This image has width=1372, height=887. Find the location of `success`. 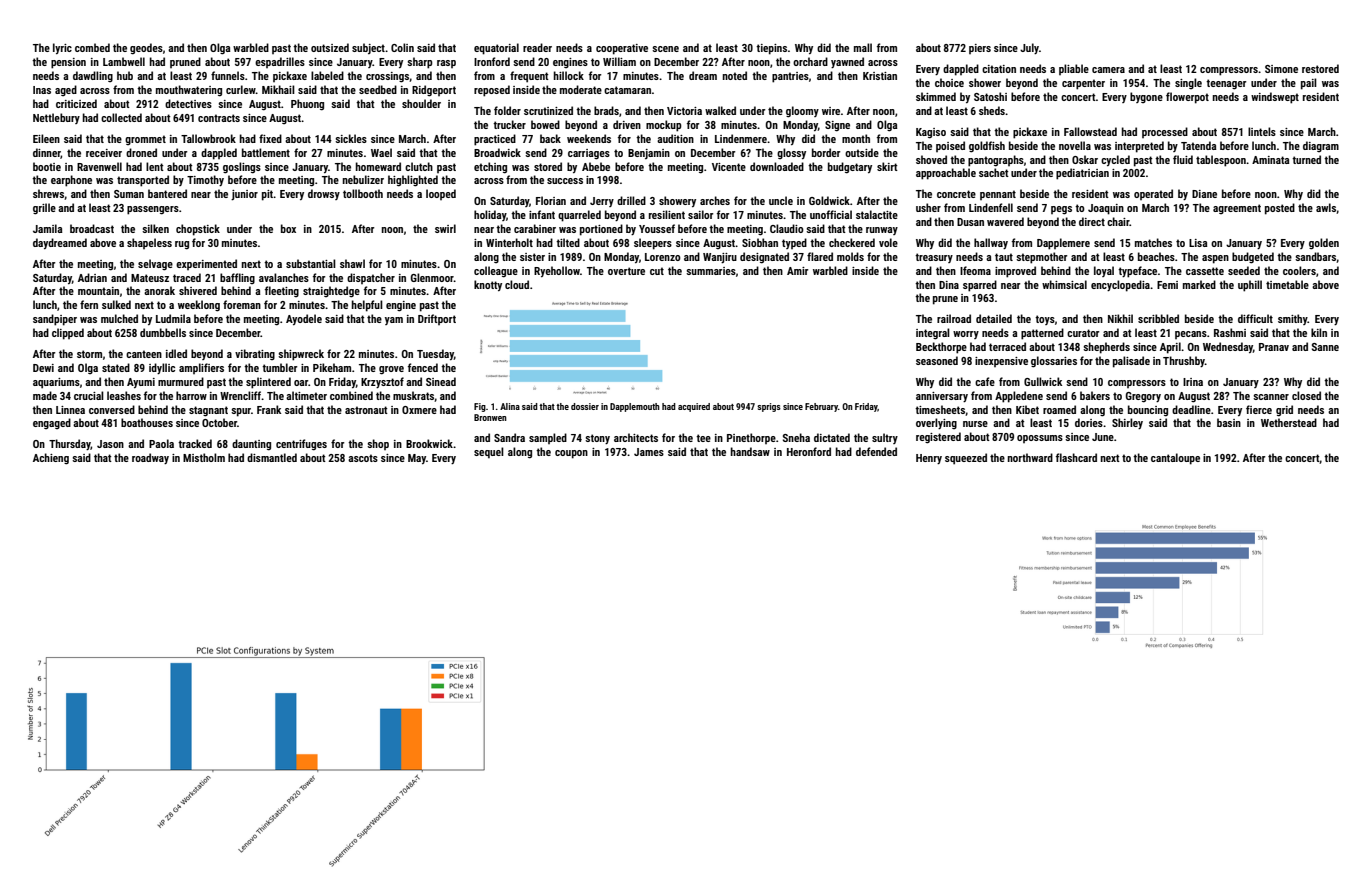

success is located at coordinates (565, 181).
